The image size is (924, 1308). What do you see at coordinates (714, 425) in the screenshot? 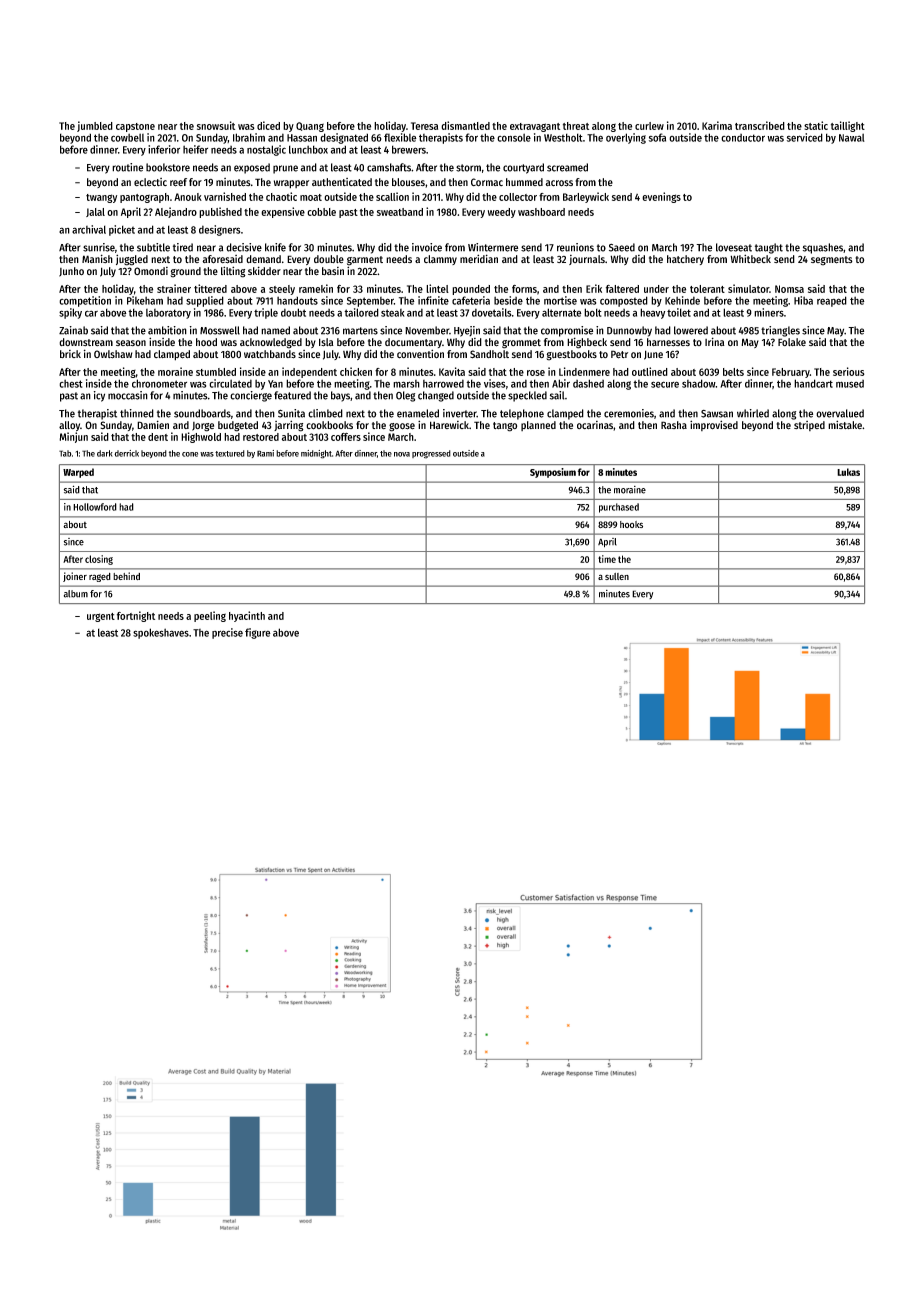
I see `improvised` at bounding box center [714, 425].
